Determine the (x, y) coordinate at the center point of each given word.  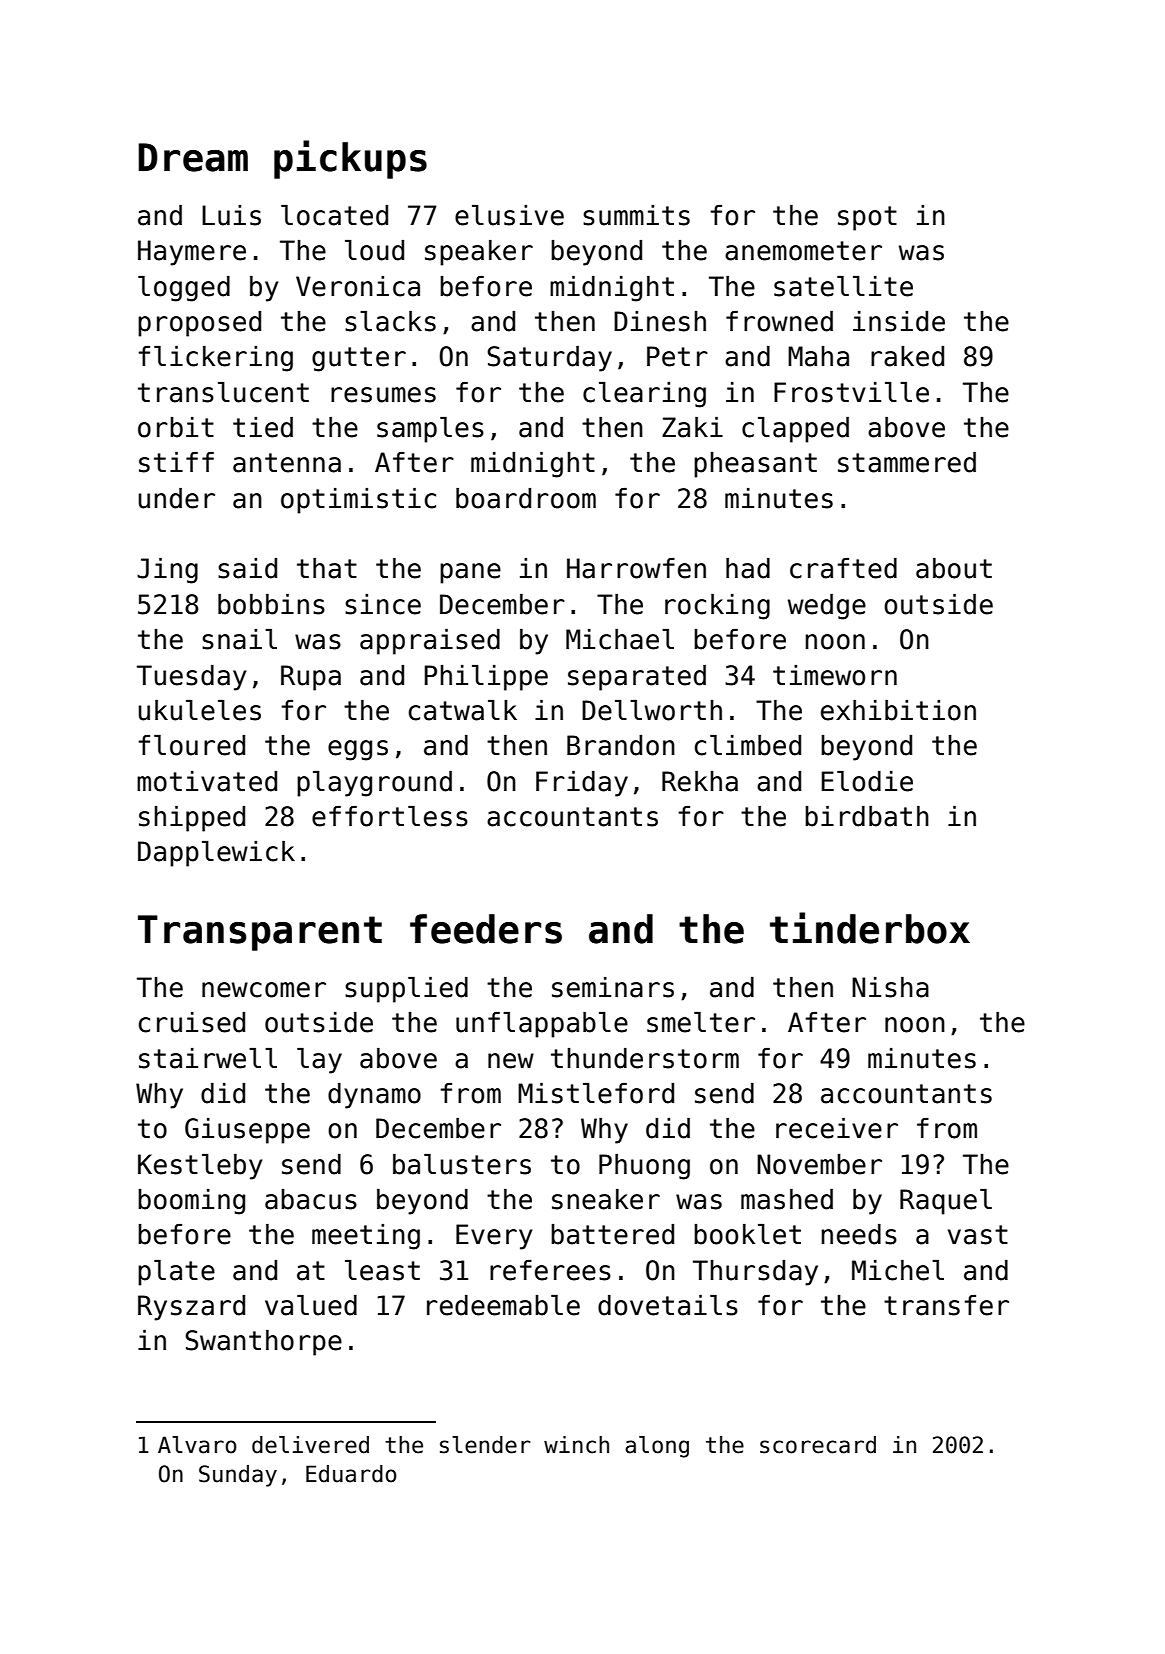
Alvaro (197, 1445)
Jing (167, 571)
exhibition (898, 710)
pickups (350, 159)
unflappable (542, 1025)
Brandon (621, 745)
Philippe (486, 678)
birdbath (867, 816)
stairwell (208, 1058)
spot (867, 218)
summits (636, 215)
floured (191, 745)
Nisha (890, 987)
